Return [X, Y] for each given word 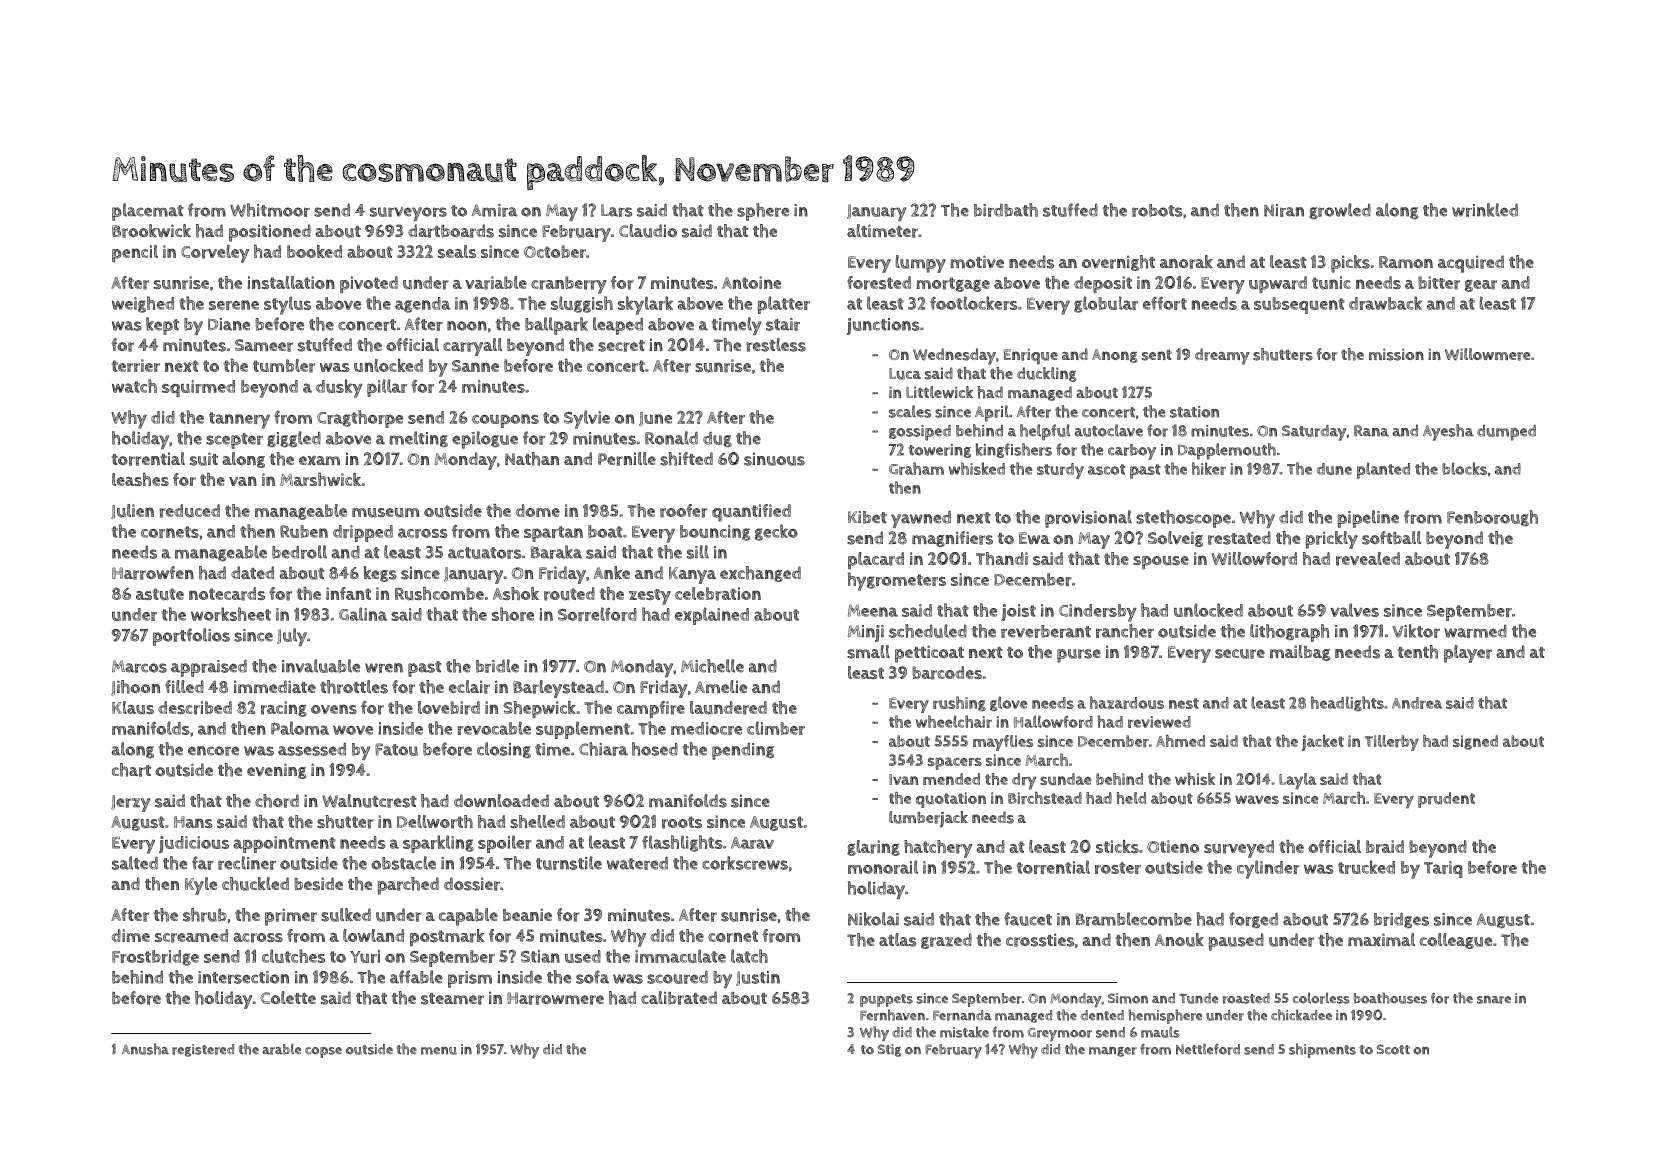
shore [513, 614]
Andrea [1417, 703]
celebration [718, 594]
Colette [288, 997]
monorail [883, 867]
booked [314, 251]
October [555, 251]
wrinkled [1485, 210]
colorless [1321, 998]
